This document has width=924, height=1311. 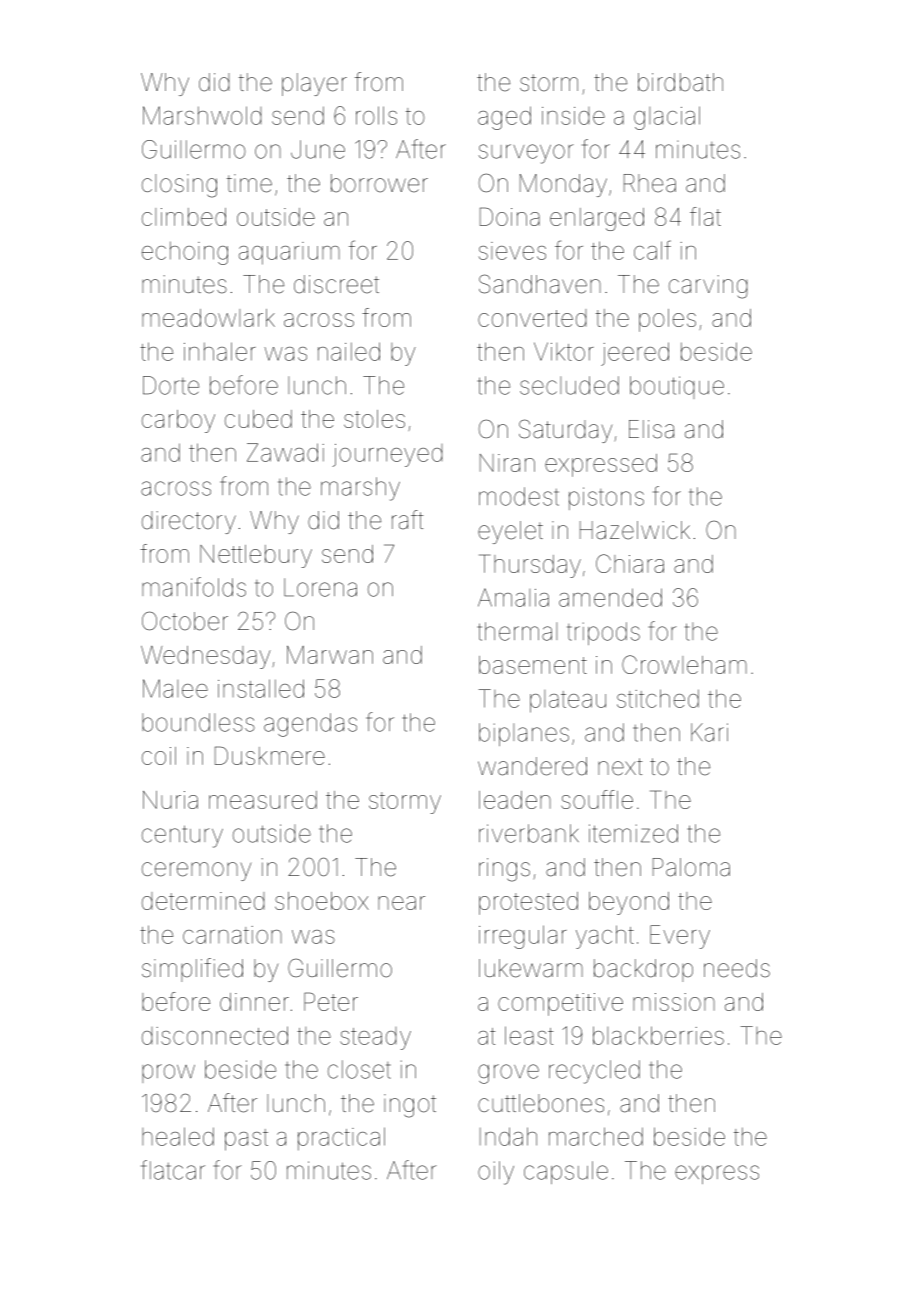 I want to click on needs, so click(x=737, y=968).
